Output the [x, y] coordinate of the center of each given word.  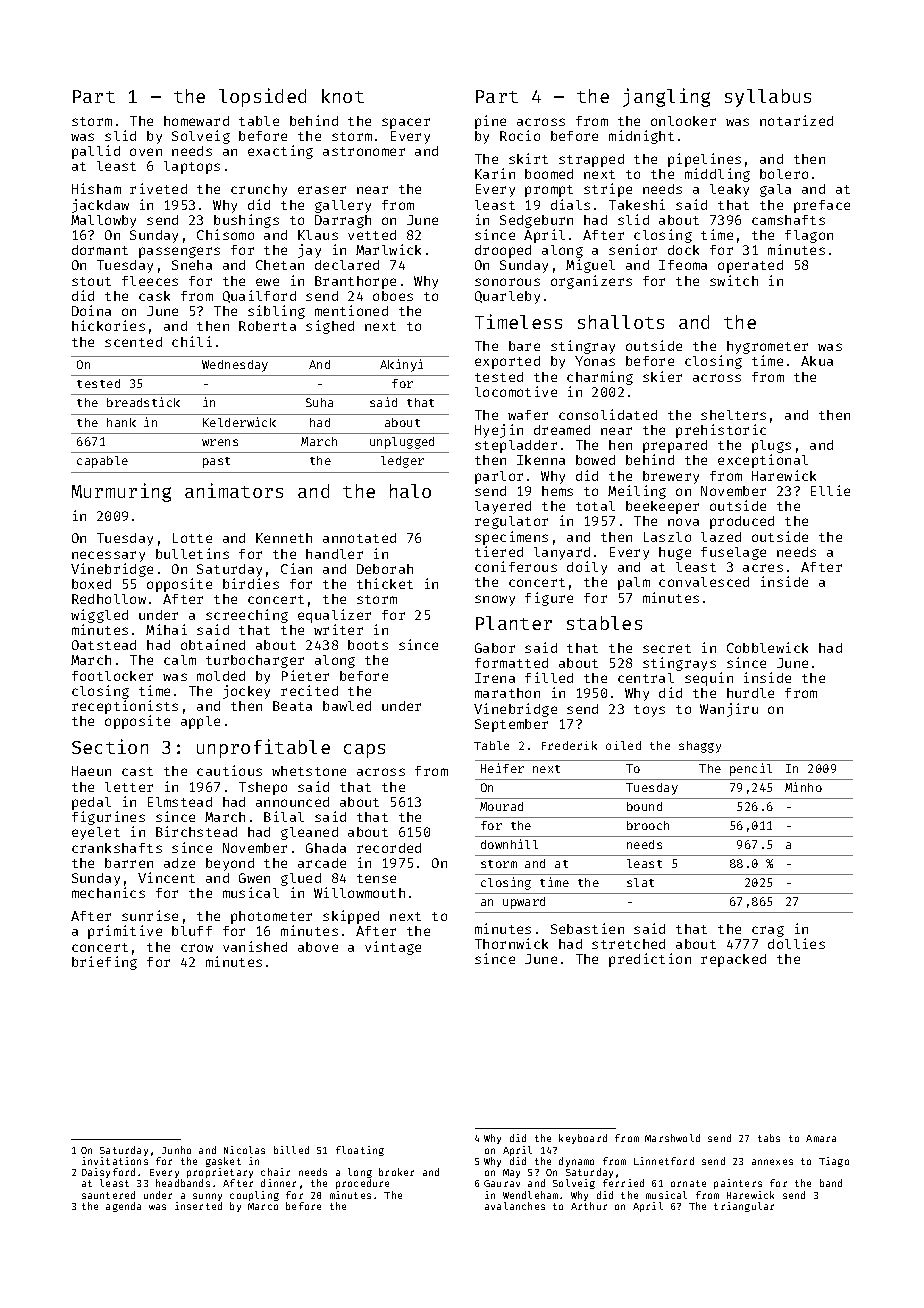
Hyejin [499, 431]
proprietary [220, 1174]
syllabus [768, 98]
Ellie [830, 490]
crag [768, 931]
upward [524, 903]
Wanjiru [729, 710]
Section [110, 746]
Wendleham [530, 1195]
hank [121, 422]
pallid [96, 152]
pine [490, 122]
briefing [104, 963]
